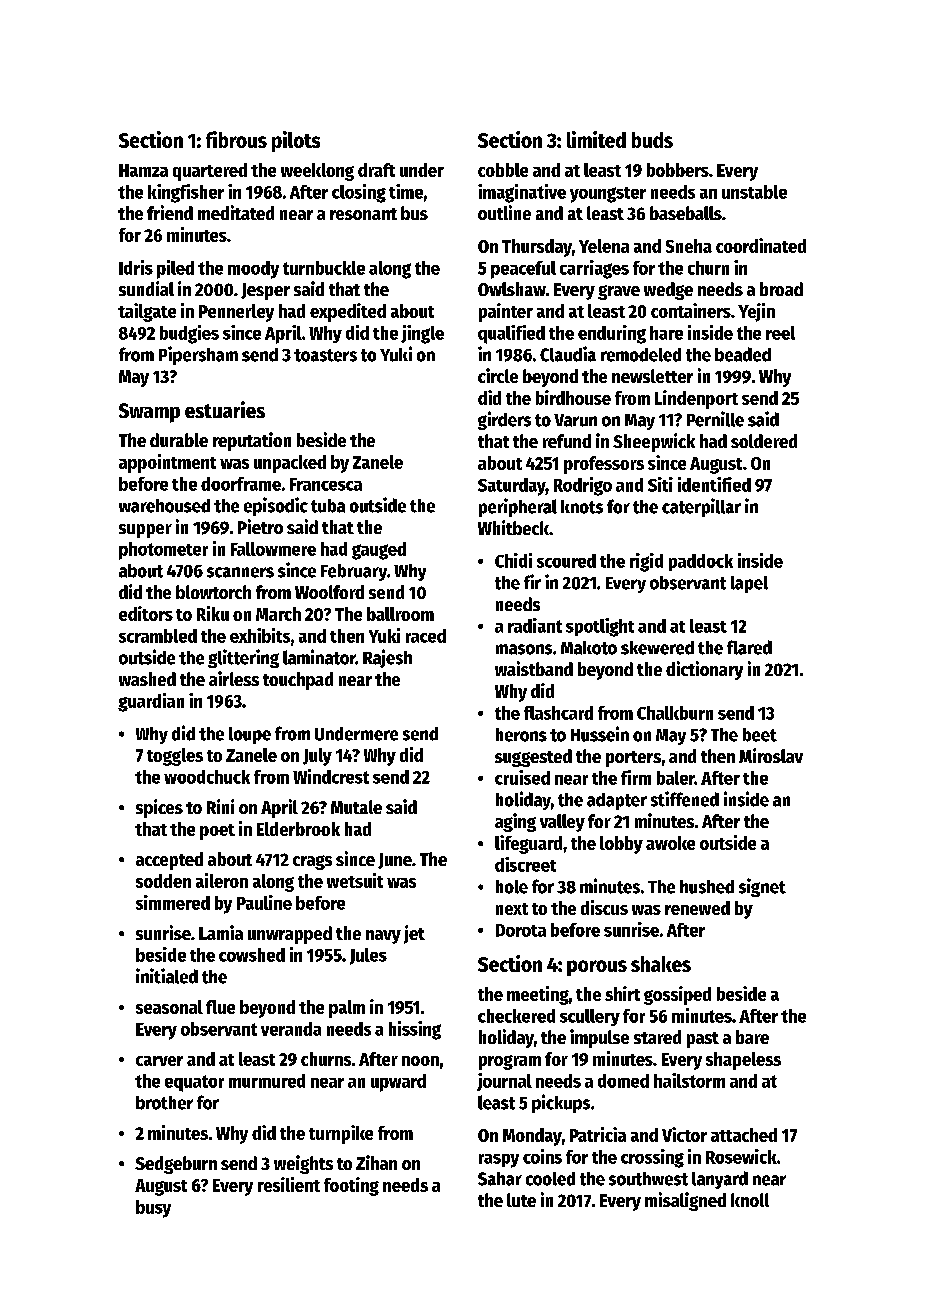 Image resolution: width=926 pixels, height=1315 pixels. I want to click on cruised, so click(522, 777).
